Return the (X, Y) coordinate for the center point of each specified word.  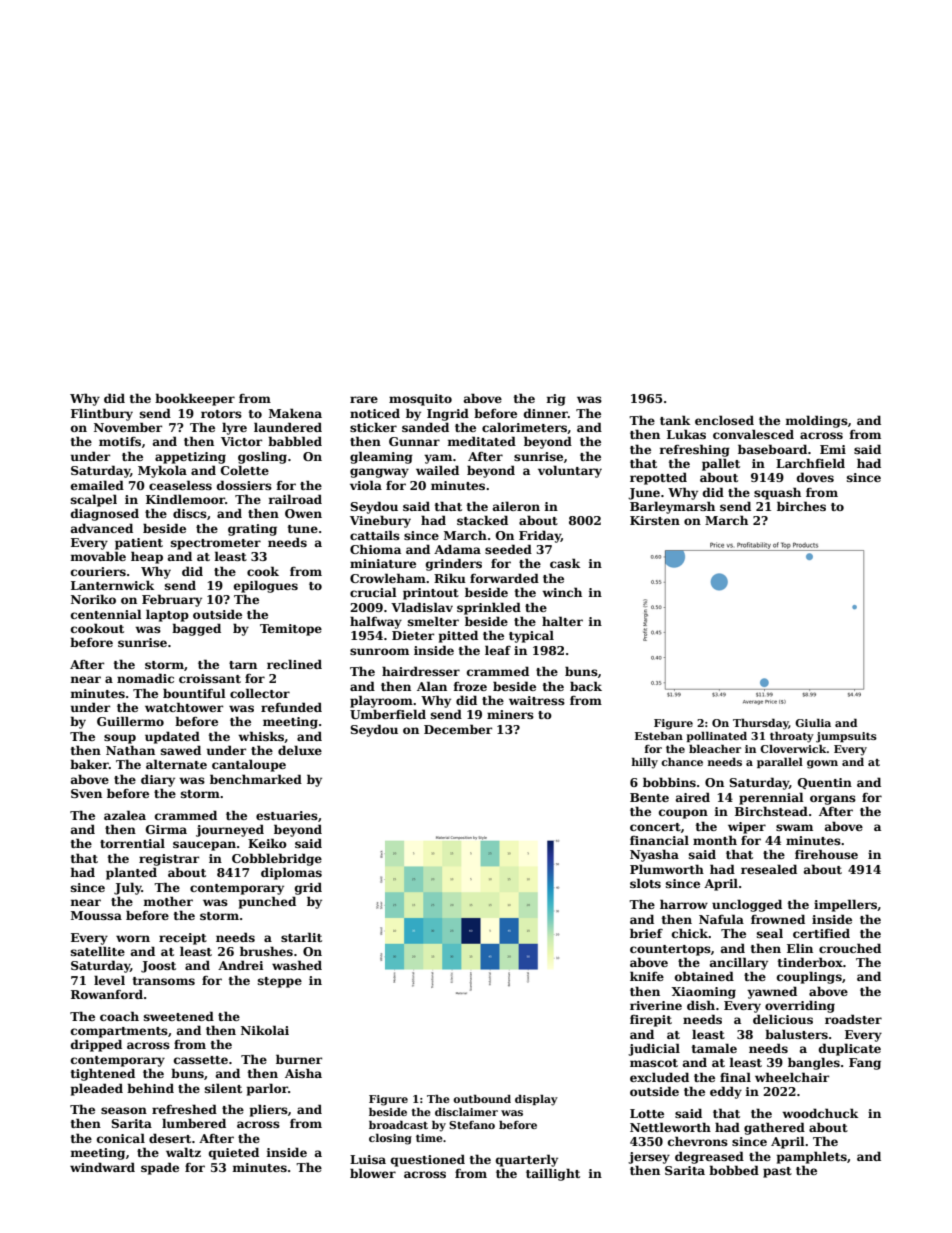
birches (801, 506)
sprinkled (489, 608)
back (586, 686)
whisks (261, 736)
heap (147, 557)
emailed (97, 485)
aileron (516, 506)
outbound (482, 1099)
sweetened (179, 1016)
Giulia (813, 723)
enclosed (724, 420)
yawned (772, 992)
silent (223, 1088)
